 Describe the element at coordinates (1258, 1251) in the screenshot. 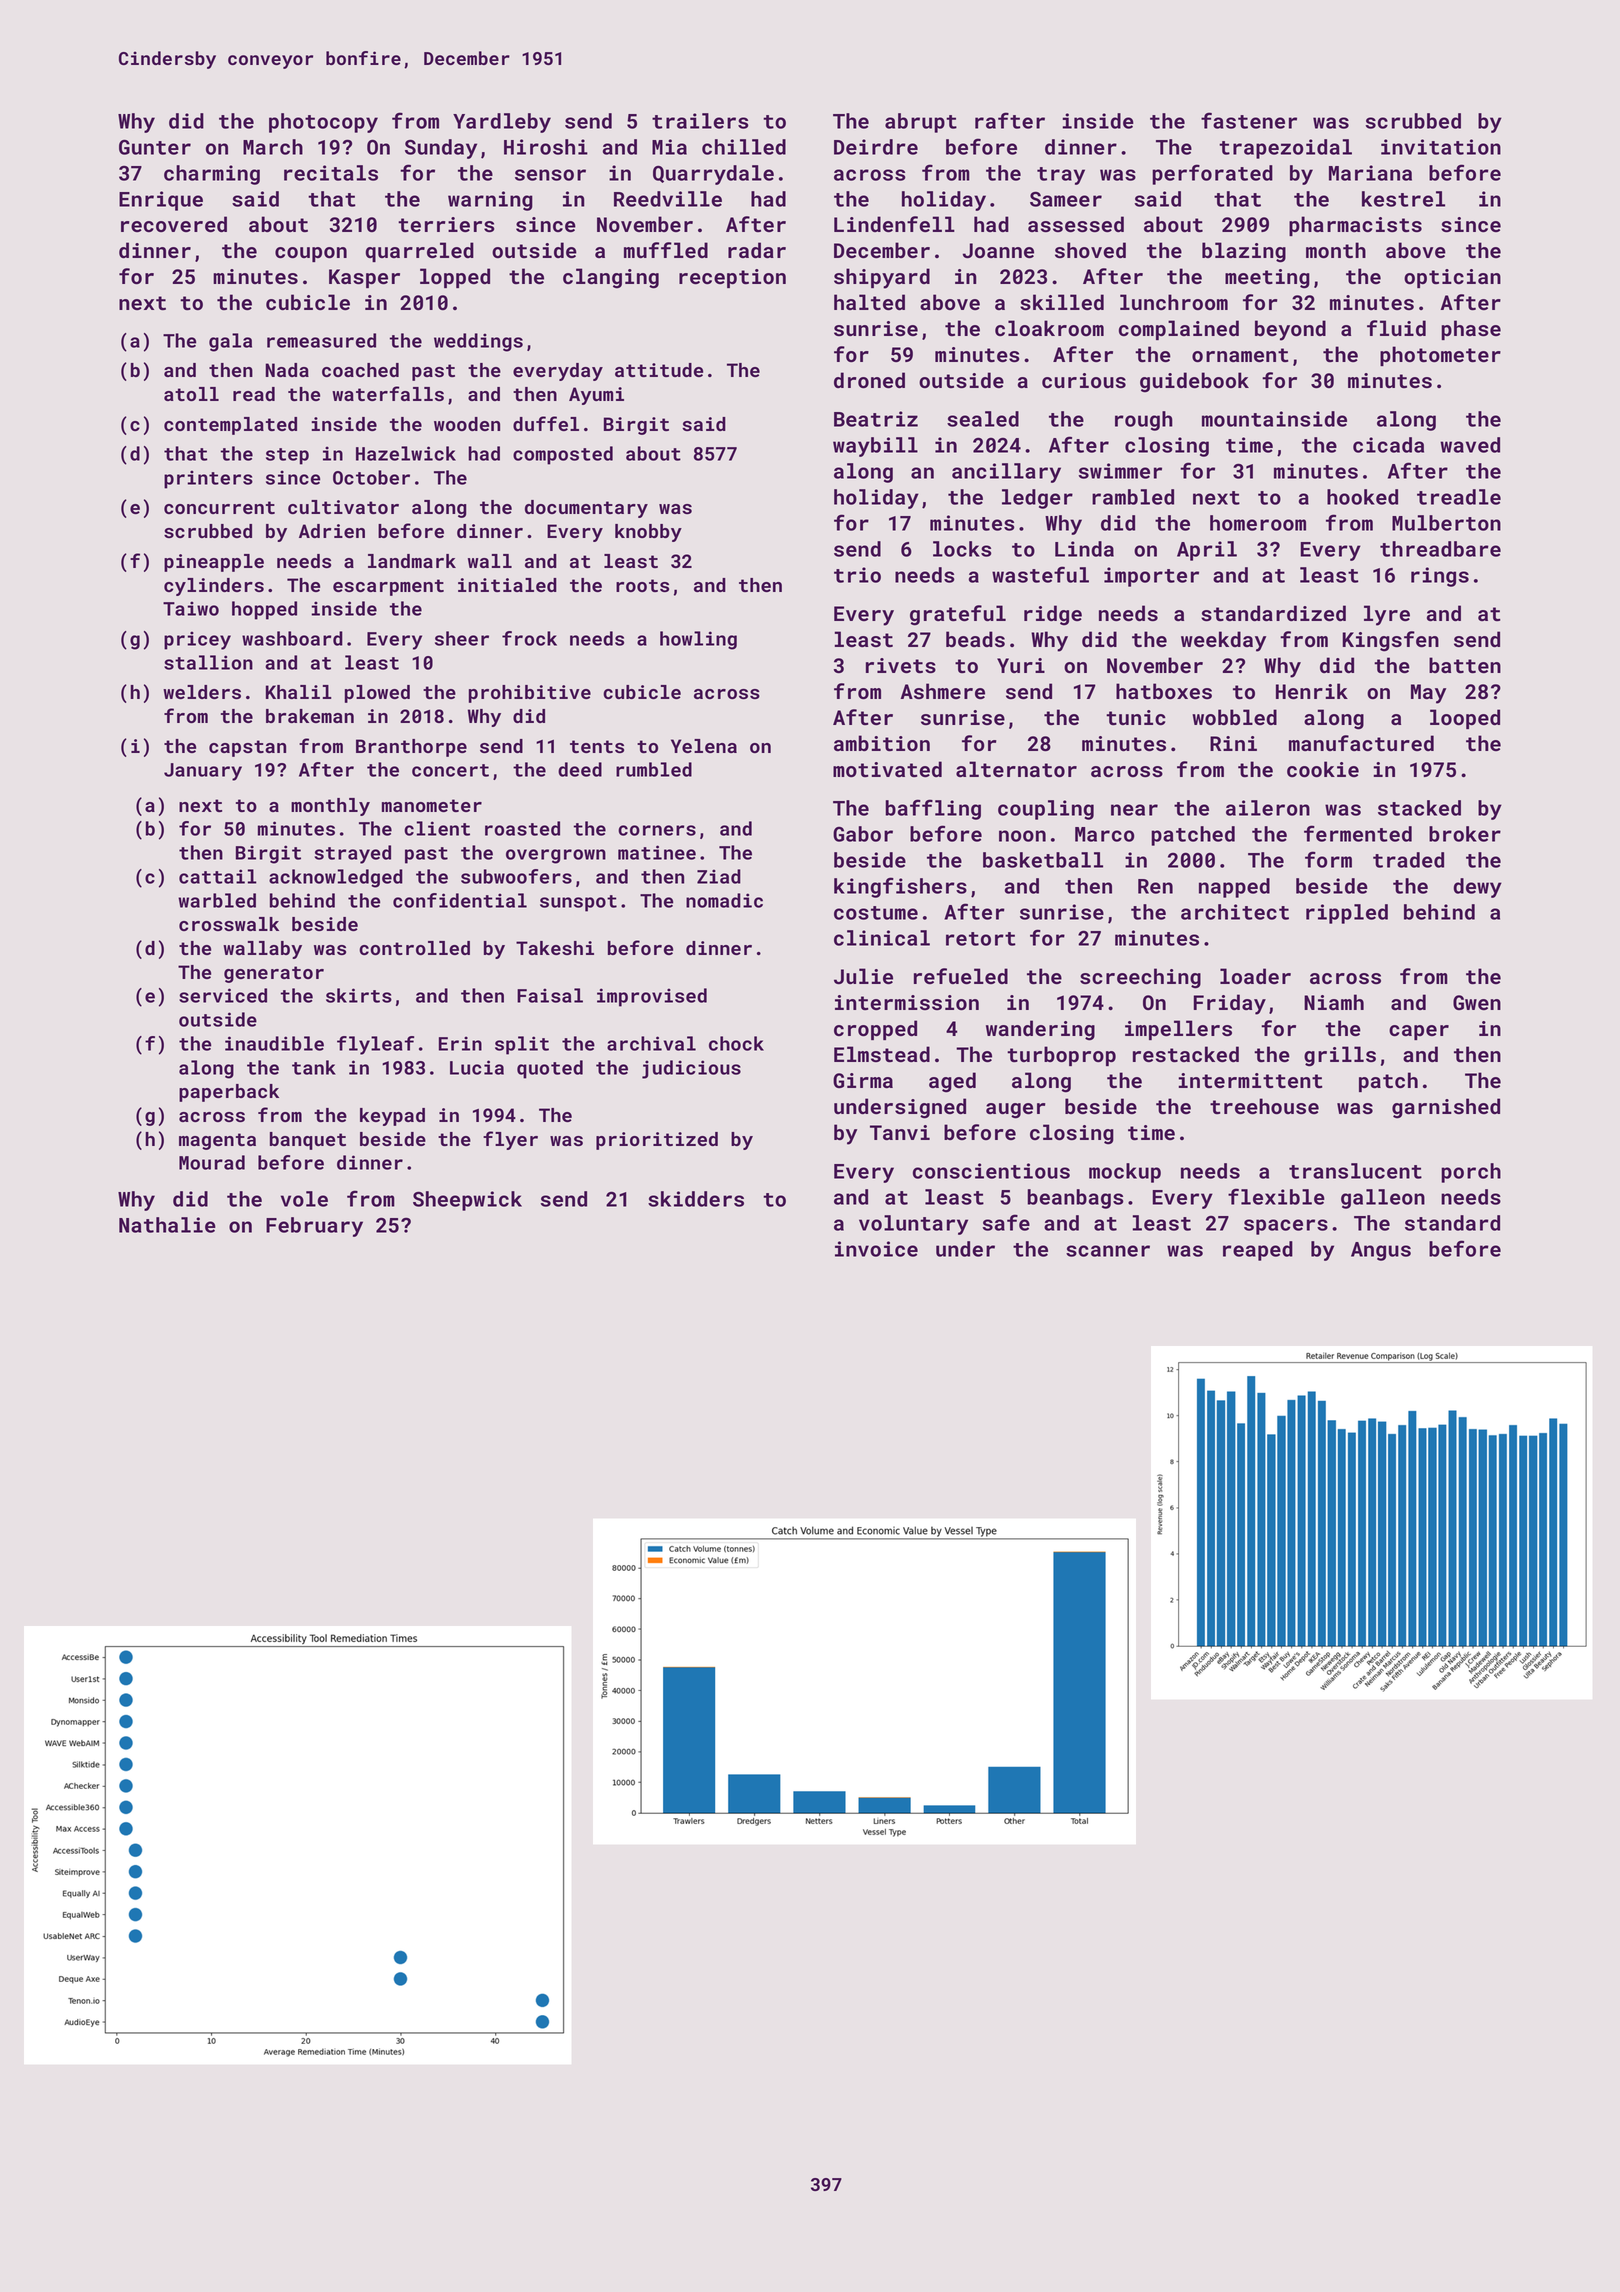

I see `reaped` at that location.
